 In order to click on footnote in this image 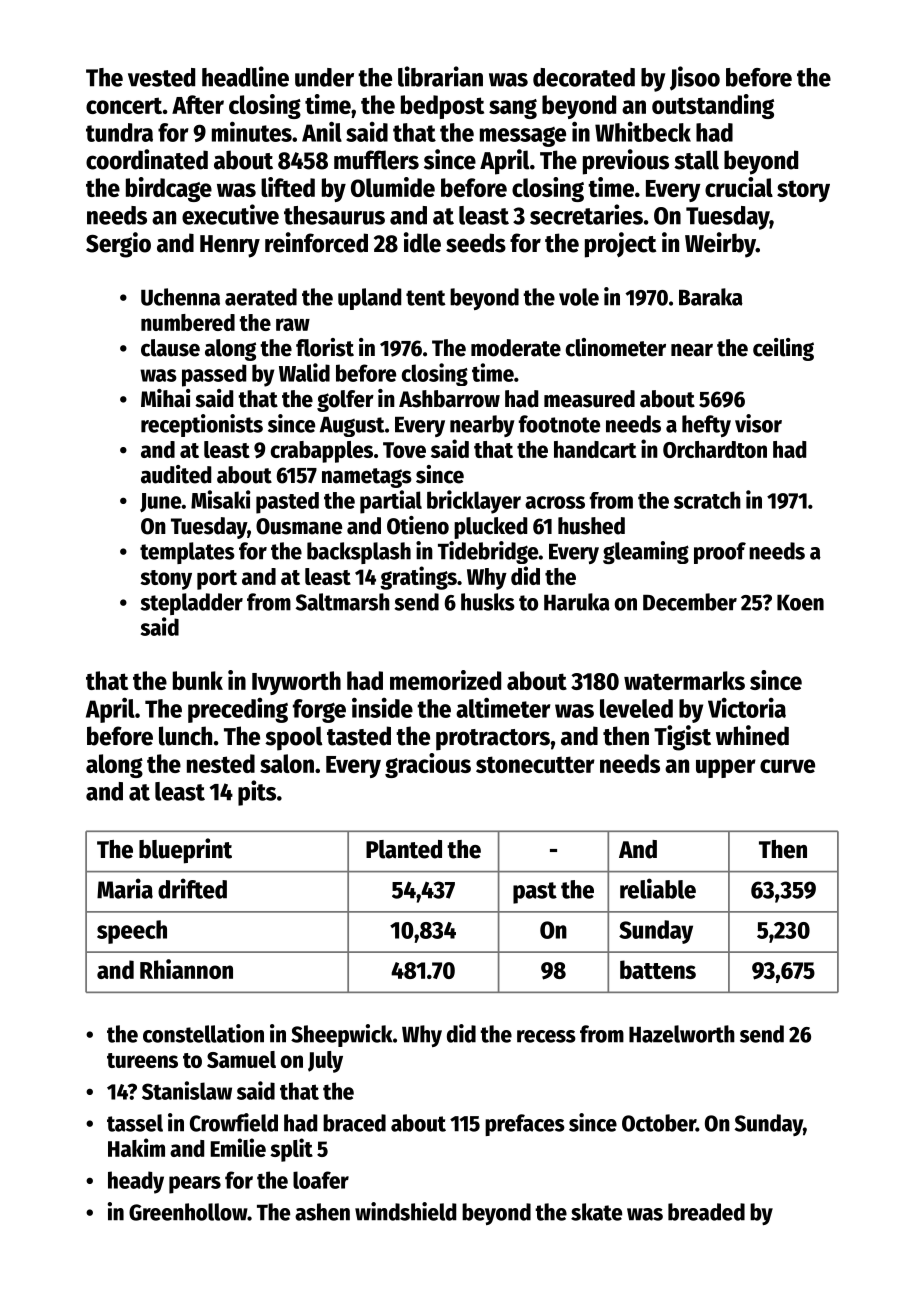, I will do `click(559, 424)`.
